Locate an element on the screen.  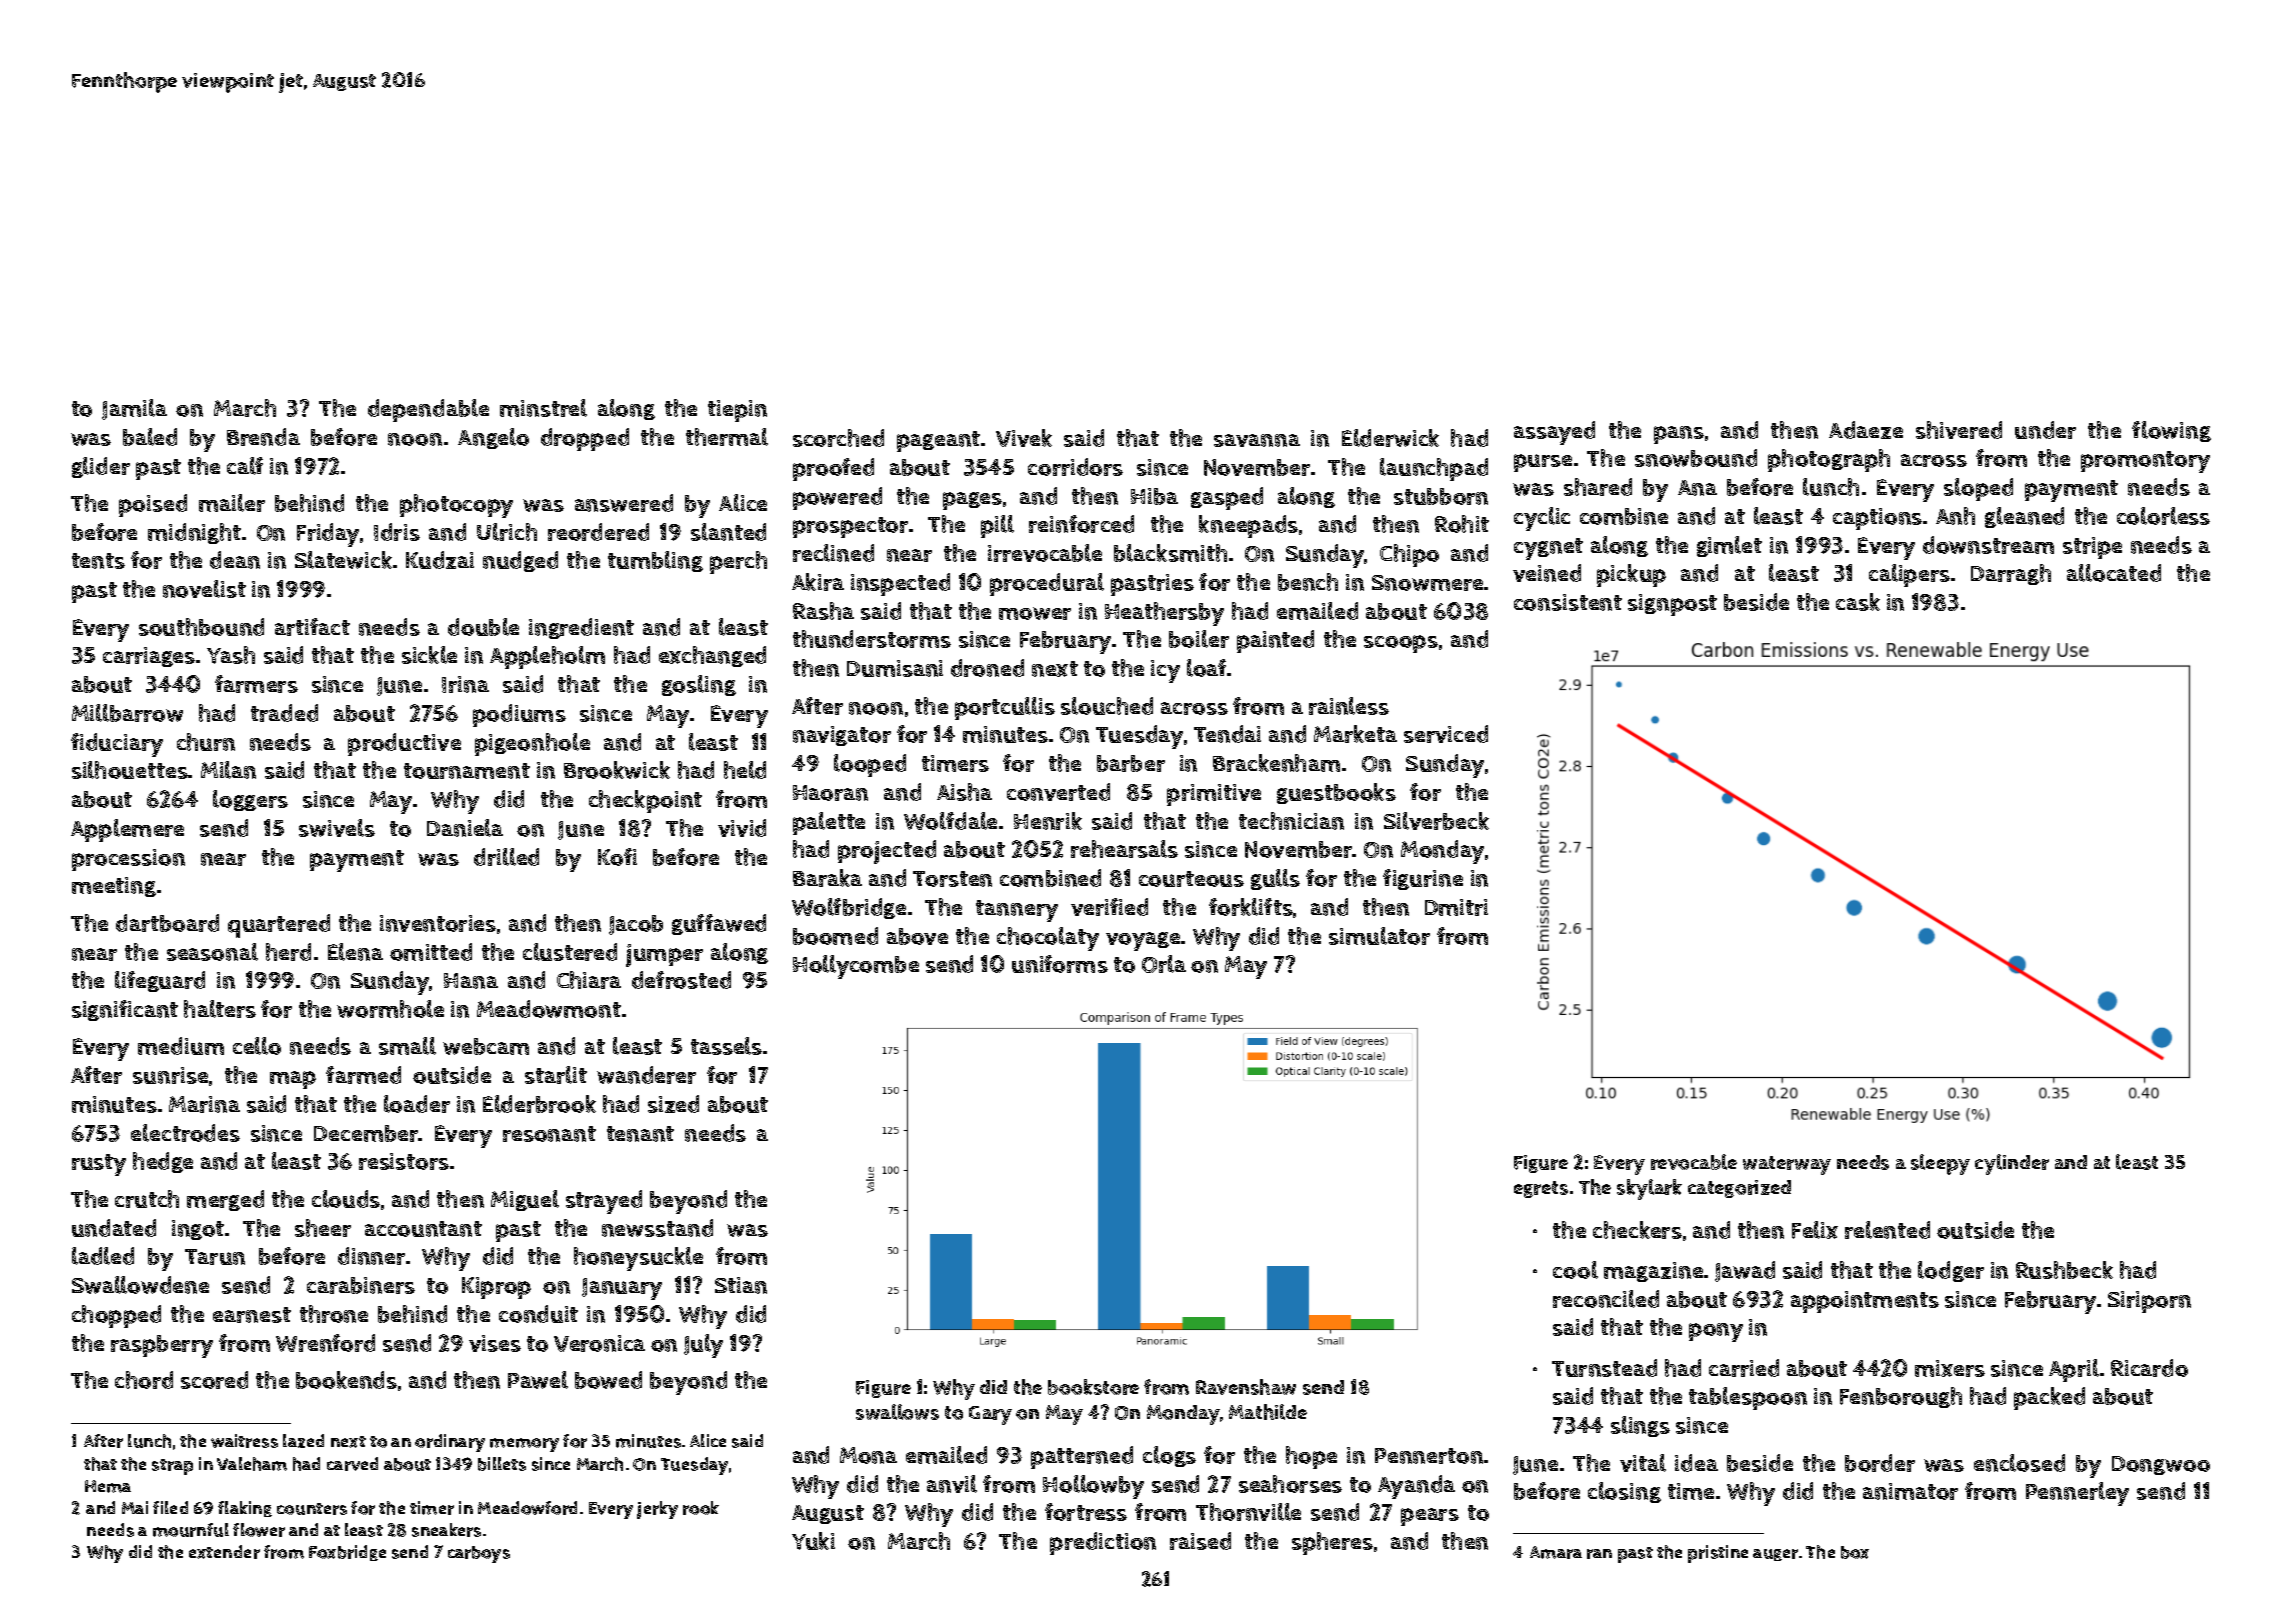
gasped is located at coordinates (1227, 498).
